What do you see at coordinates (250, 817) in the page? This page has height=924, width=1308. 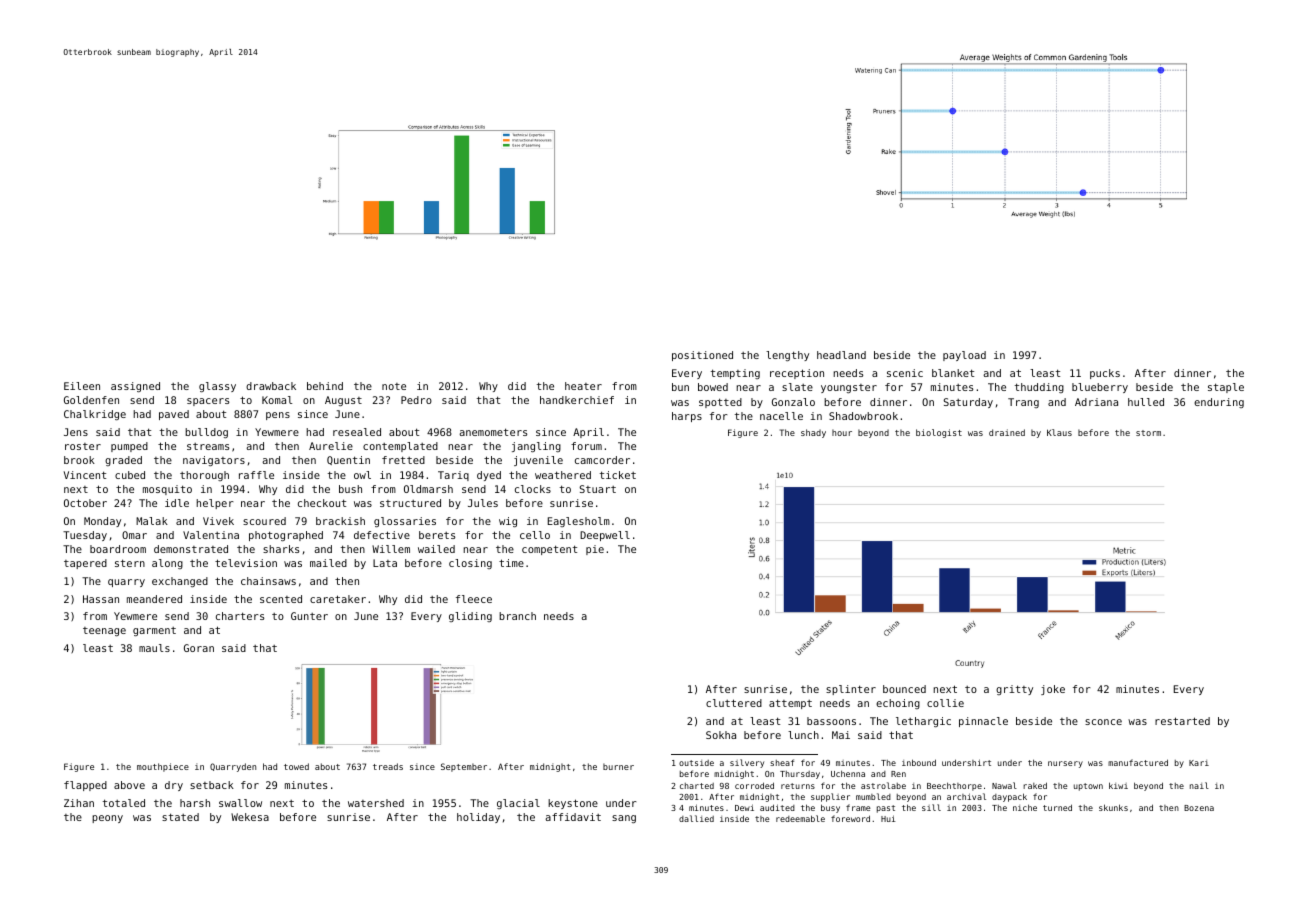 I see `Wekesa` at bounding box center [250, 817].
